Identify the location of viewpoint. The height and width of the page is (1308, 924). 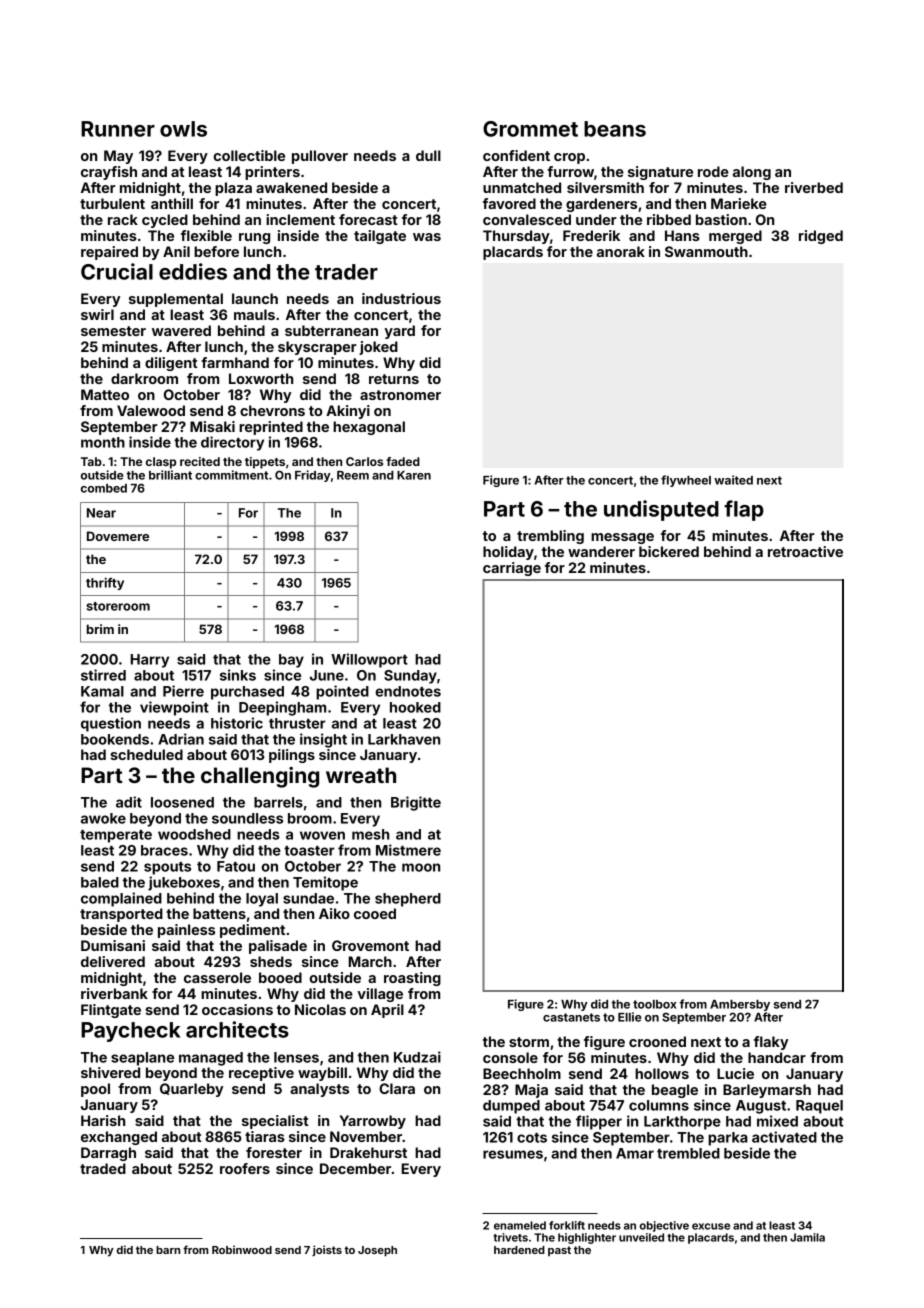
(174, 708).
